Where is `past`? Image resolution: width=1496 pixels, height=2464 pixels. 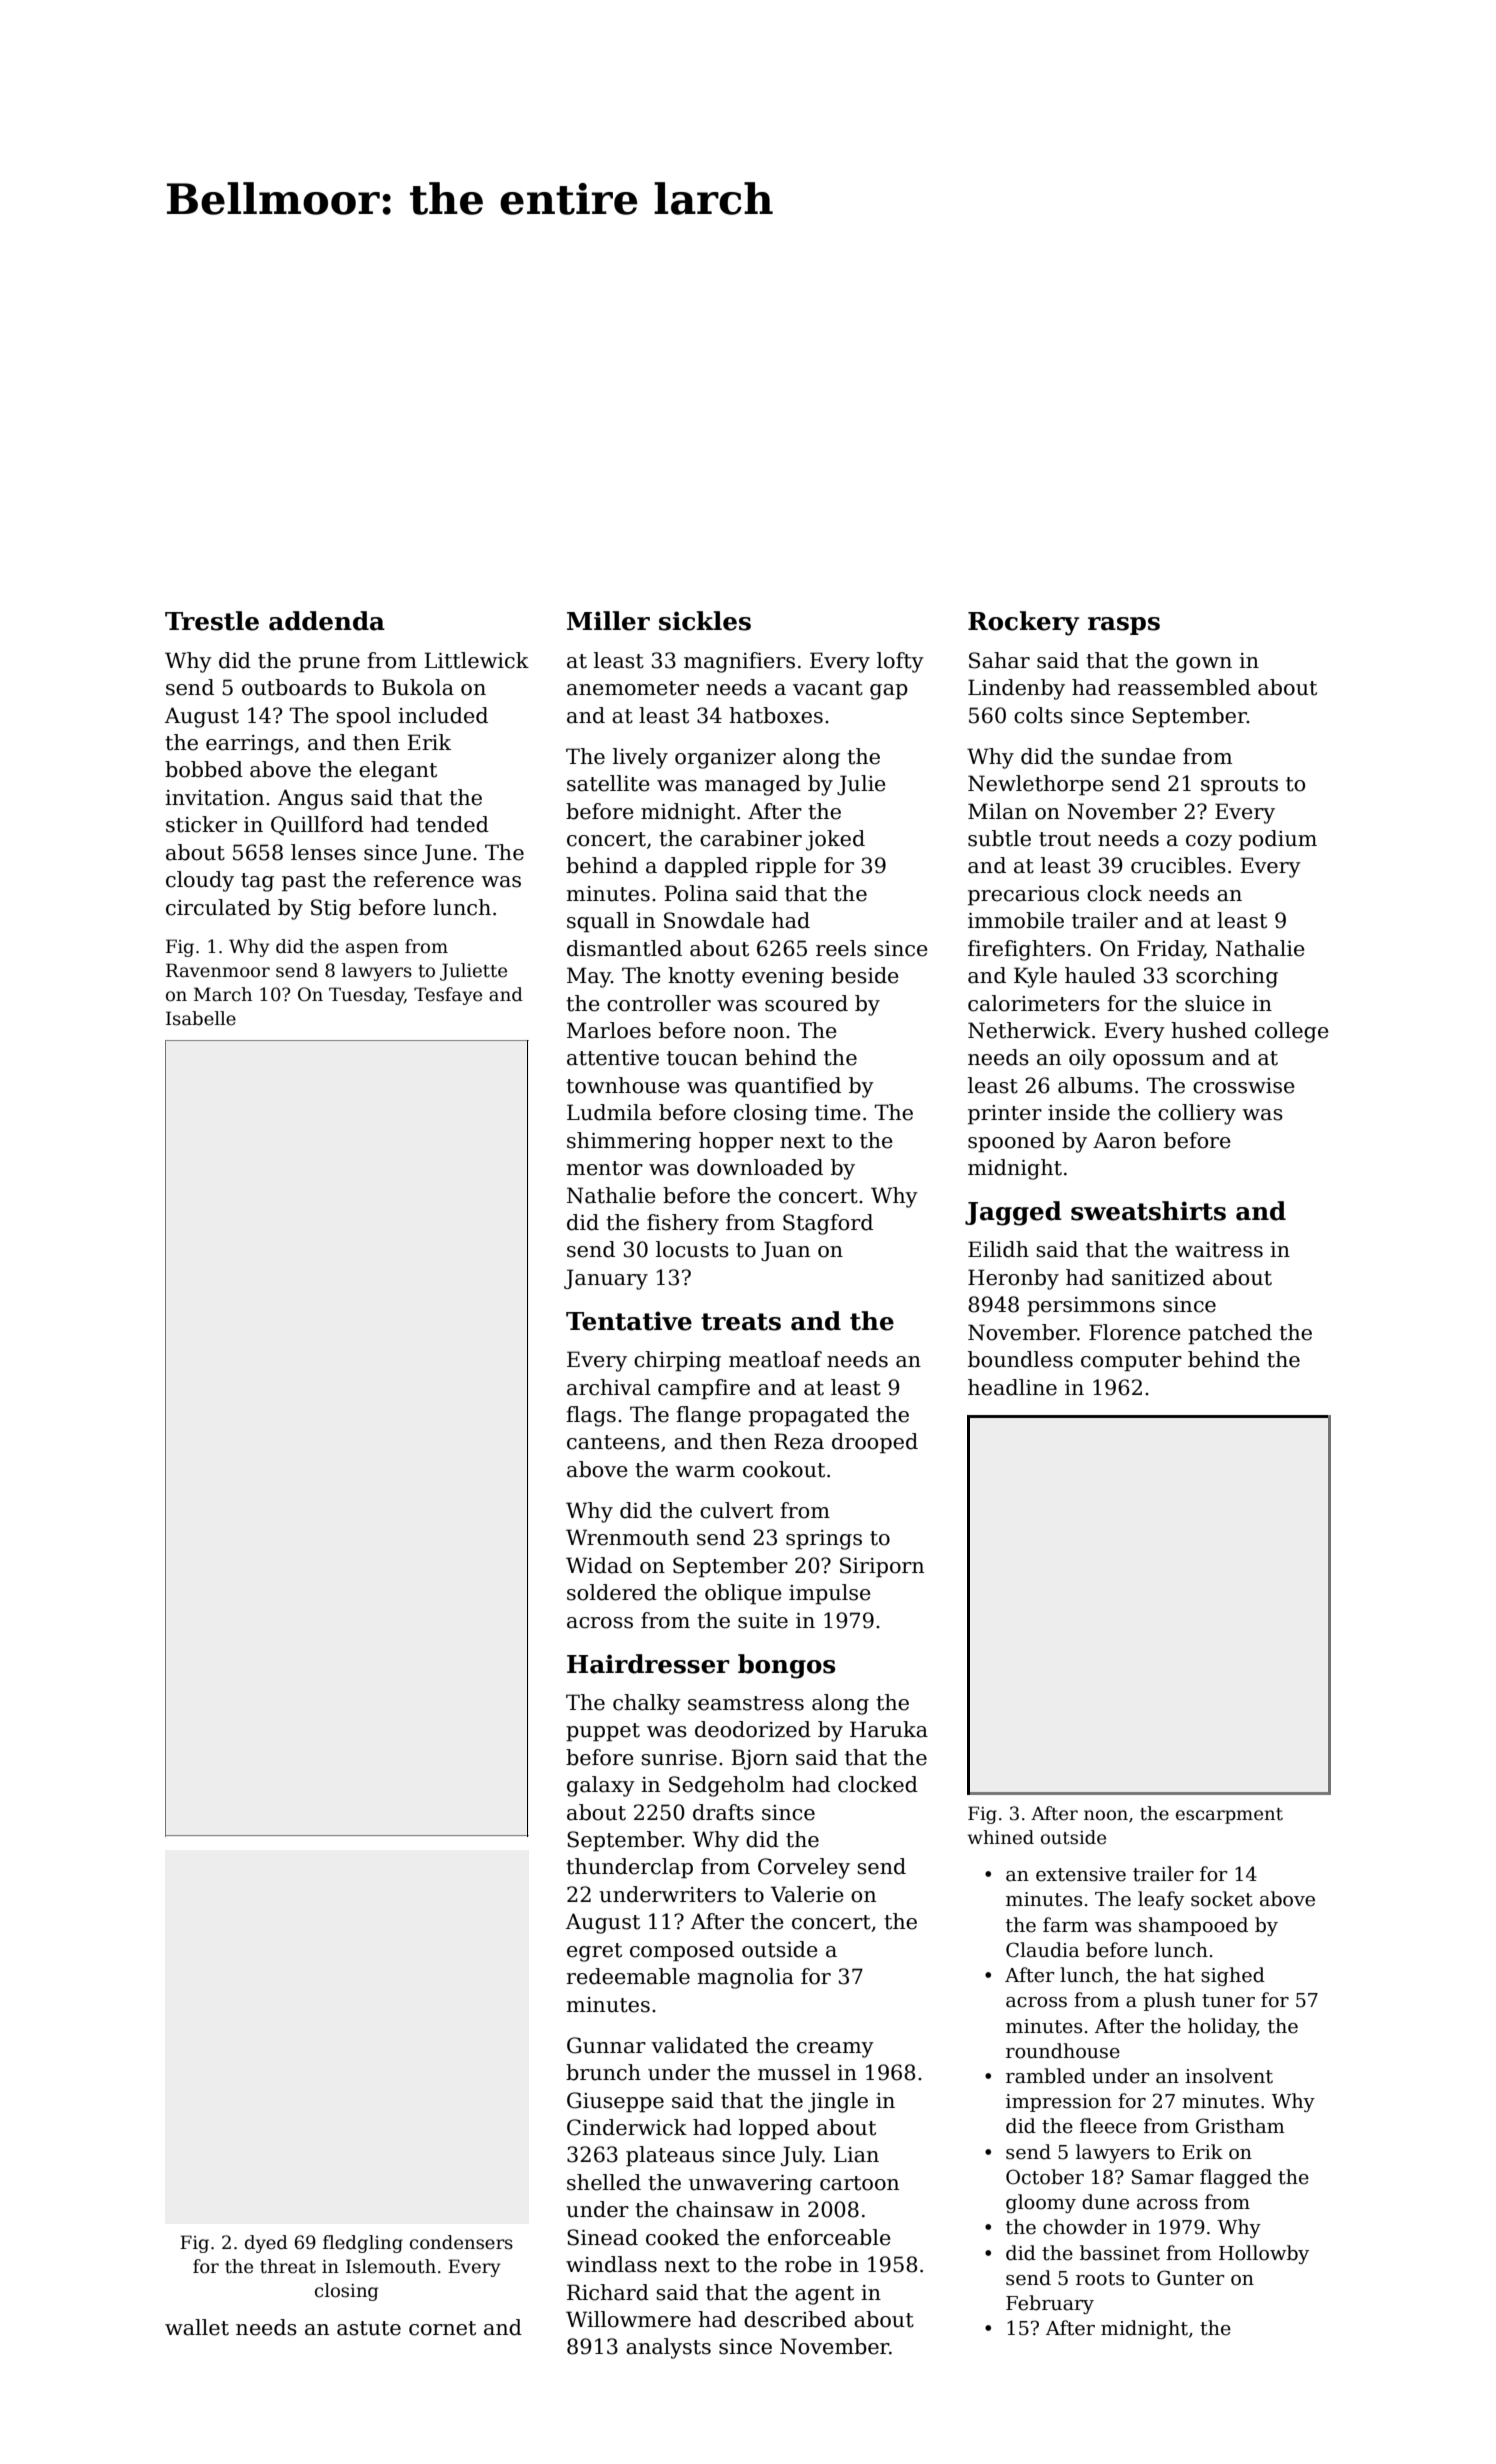 past is located at coordinates (304, 882).
